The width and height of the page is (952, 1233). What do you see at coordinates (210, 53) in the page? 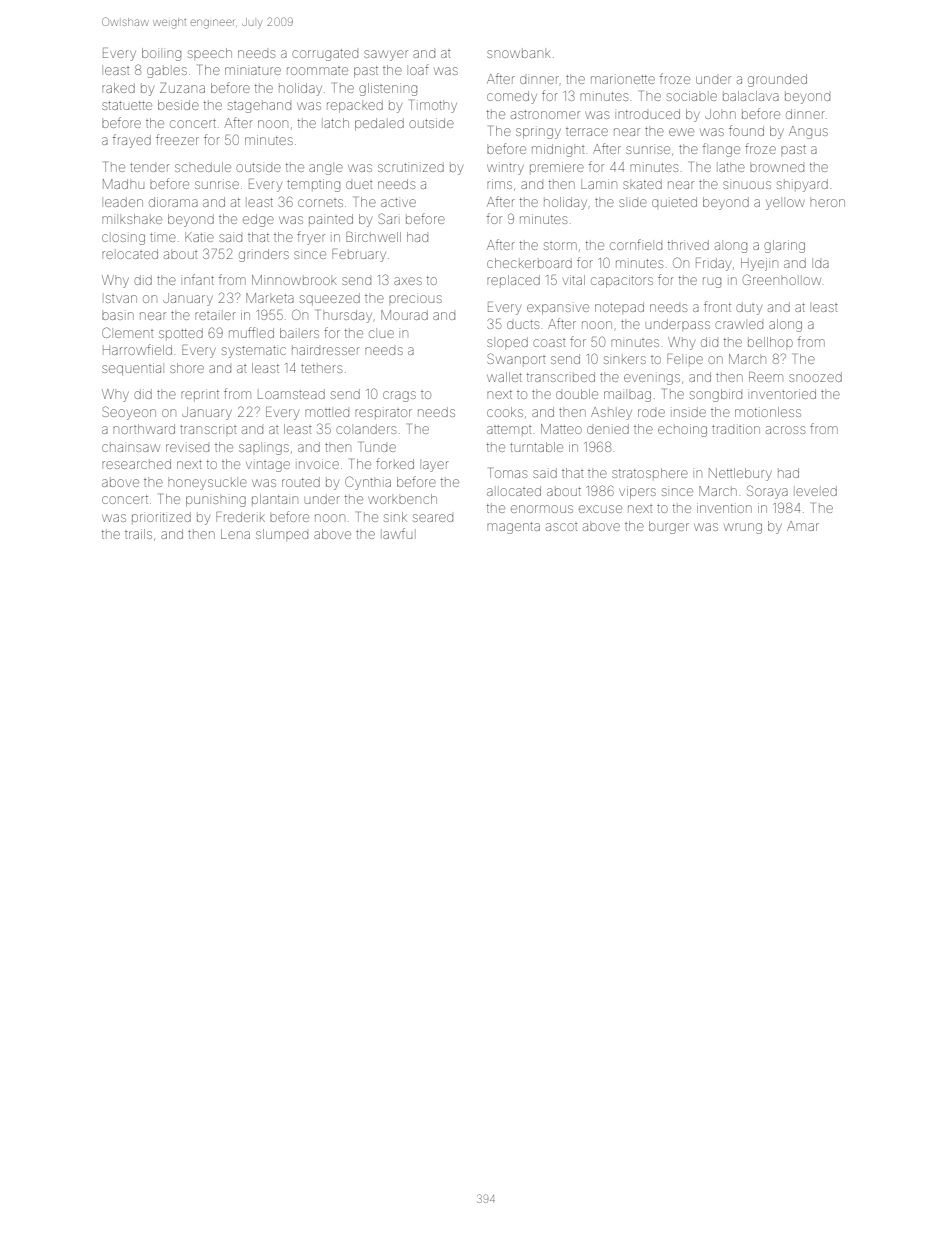
I see `speech` at bounding box center [210, 53].
